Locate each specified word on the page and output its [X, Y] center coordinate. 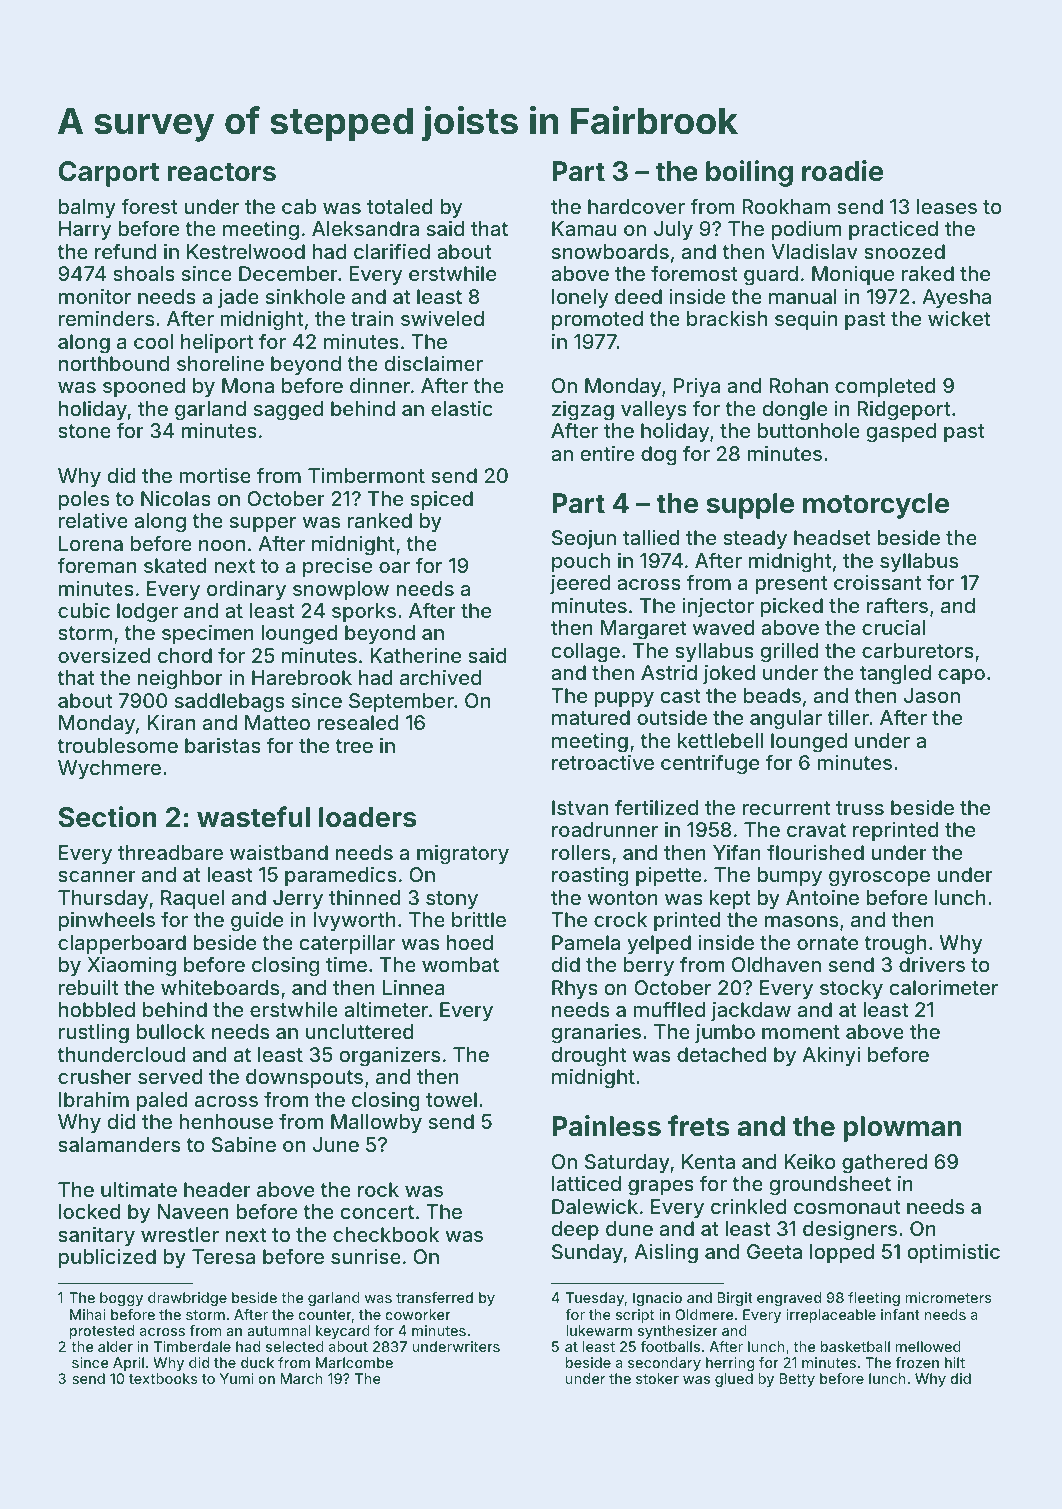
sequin [806, 320]
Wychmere [109, 769]
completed [885, 387]
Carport [108, 174]
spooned [144, 387]
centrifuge [710, 764]
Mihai [87, 1314]
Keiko [810, 1161]
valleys [654, 410]
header [217, 1189]
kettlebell [720, 740]
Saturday [627, 1163]
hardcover [636, 206]
